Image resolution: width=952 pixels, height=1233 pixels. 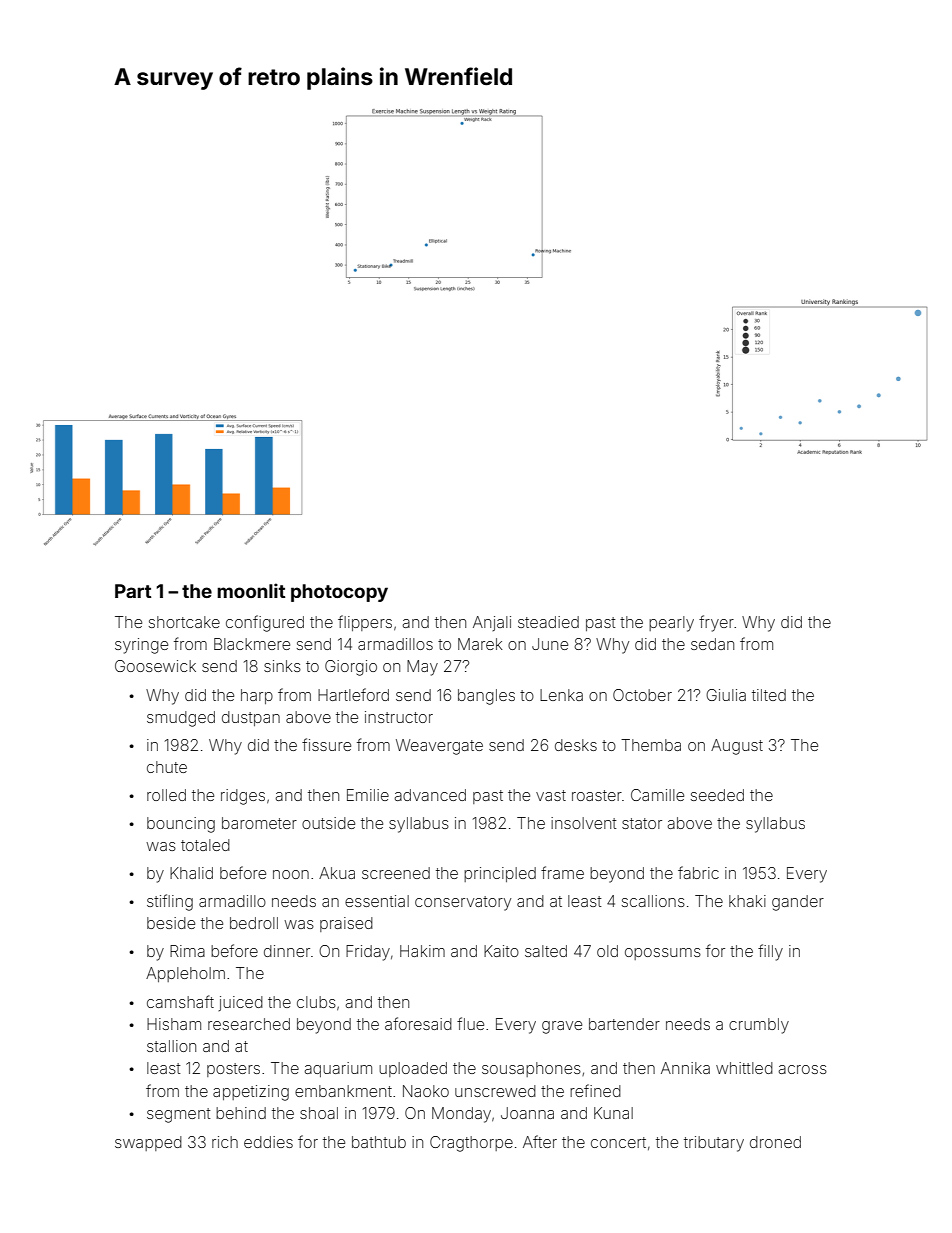 I want to click on moonlit, so click(x=251, y=590).
